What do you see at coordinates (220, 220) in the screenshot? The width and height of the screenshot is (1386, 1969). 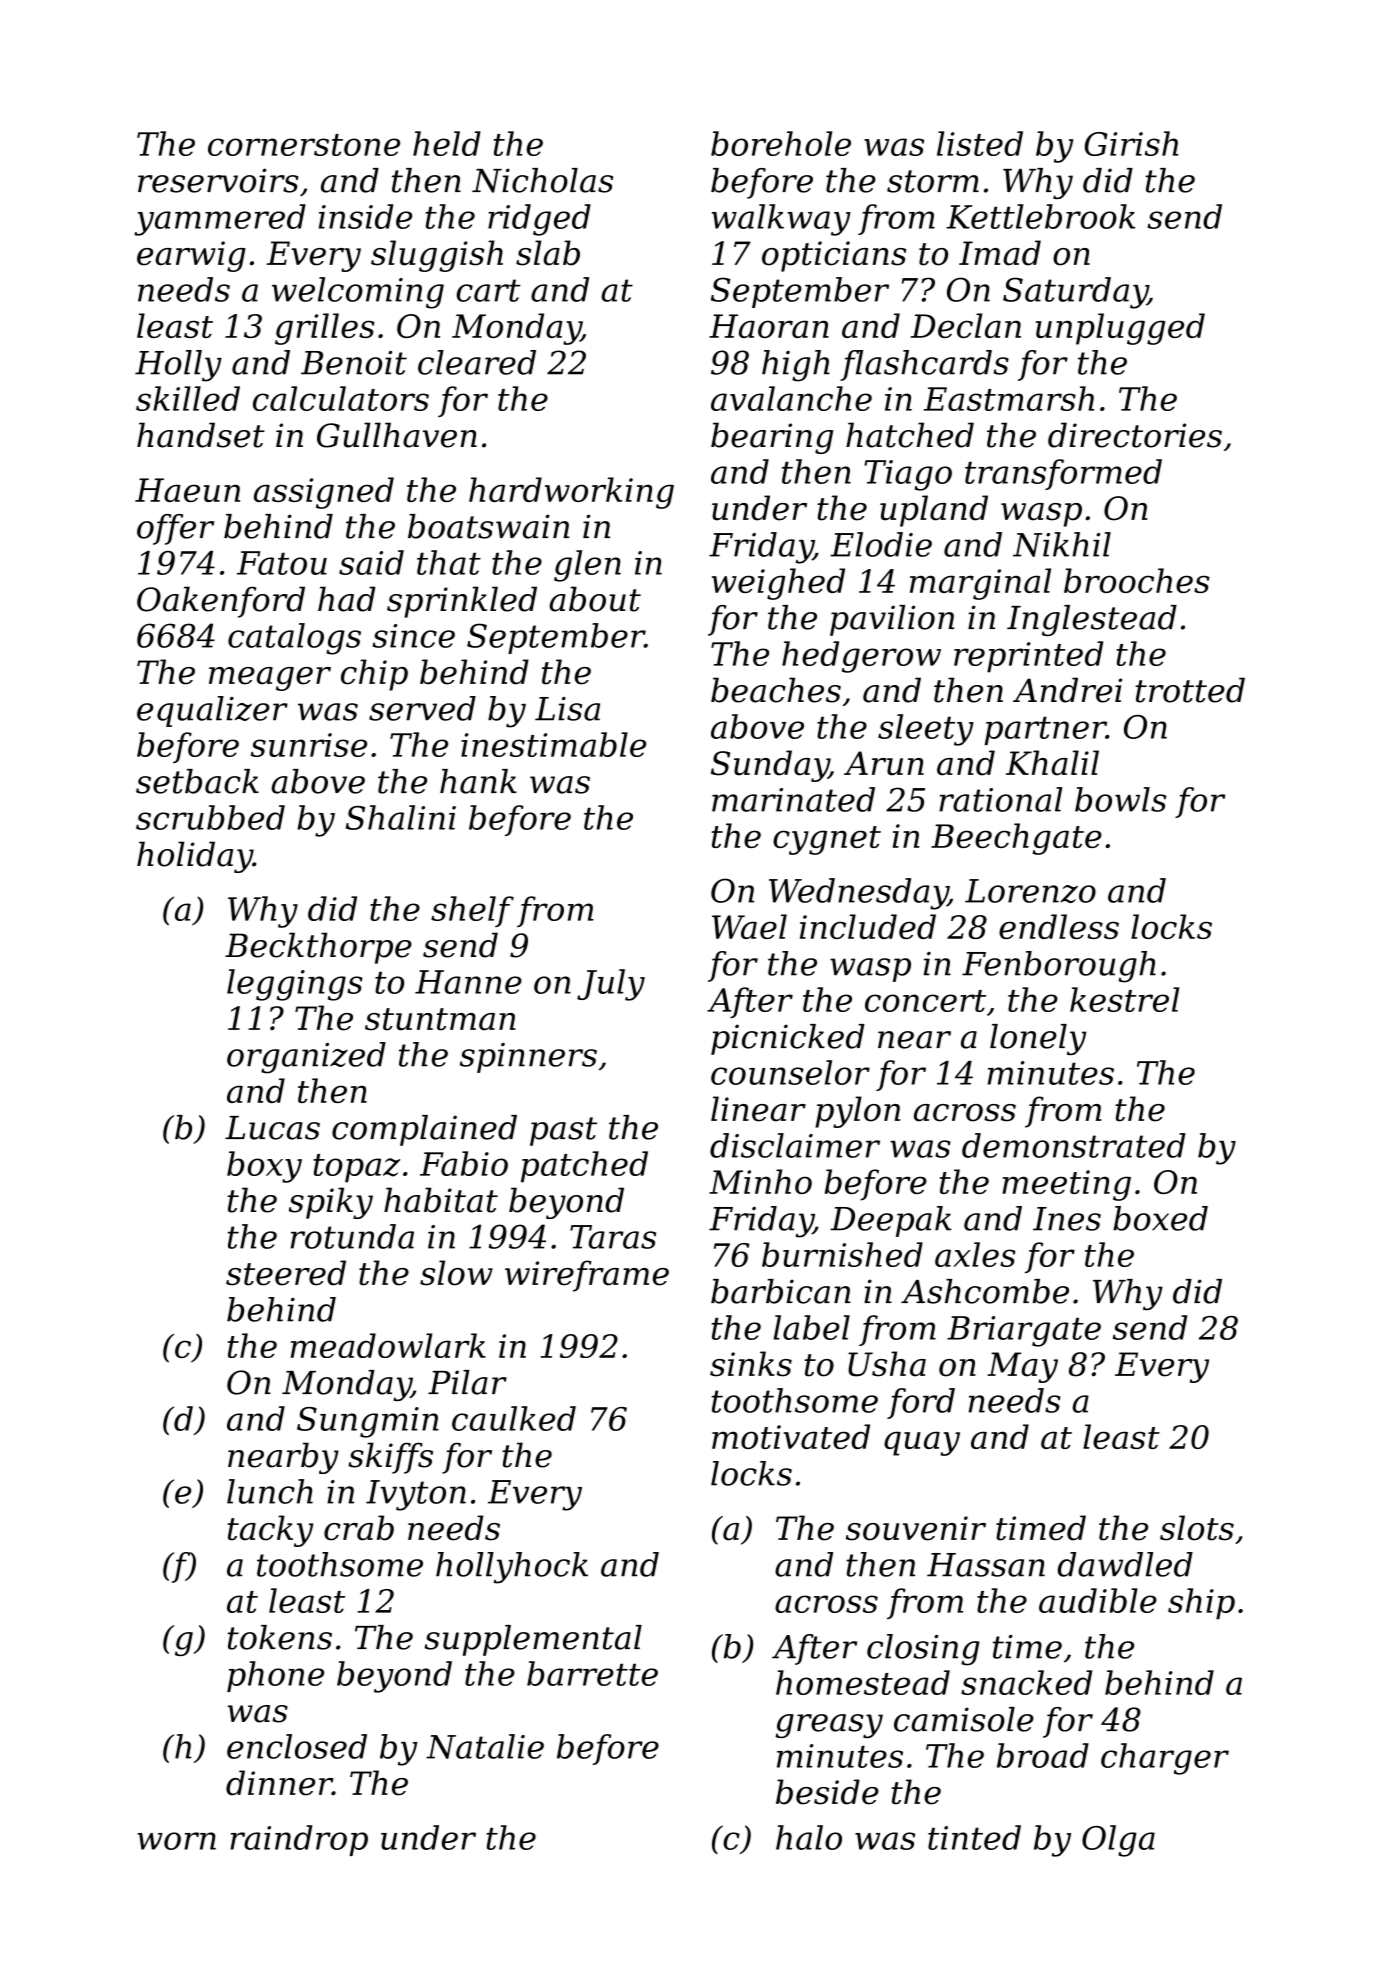 I see `yammered` at bounding box center [220, 220].
